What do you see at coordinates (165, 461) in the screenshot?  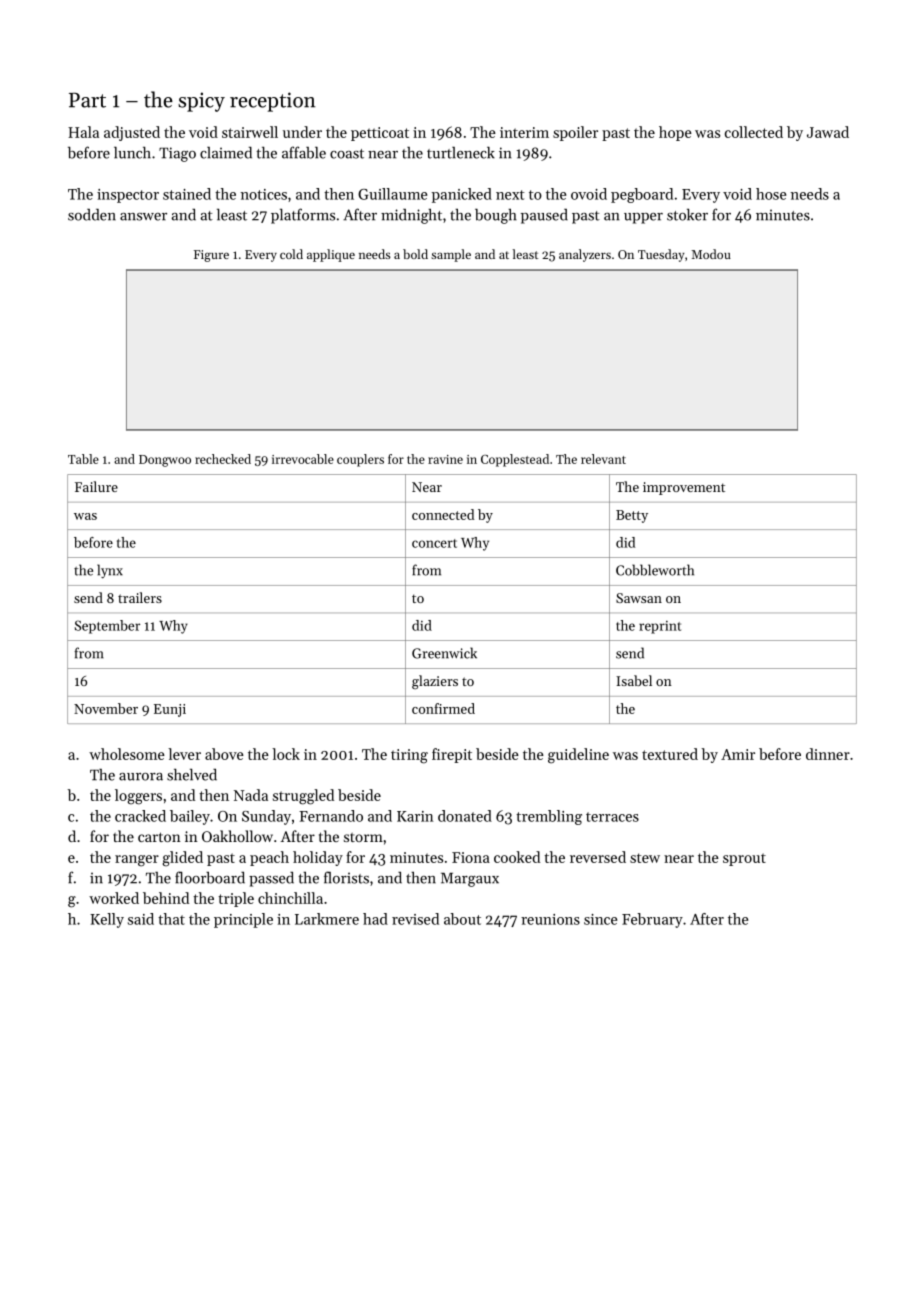 I see `Dongwoo` at bounding box center [165, 461].
